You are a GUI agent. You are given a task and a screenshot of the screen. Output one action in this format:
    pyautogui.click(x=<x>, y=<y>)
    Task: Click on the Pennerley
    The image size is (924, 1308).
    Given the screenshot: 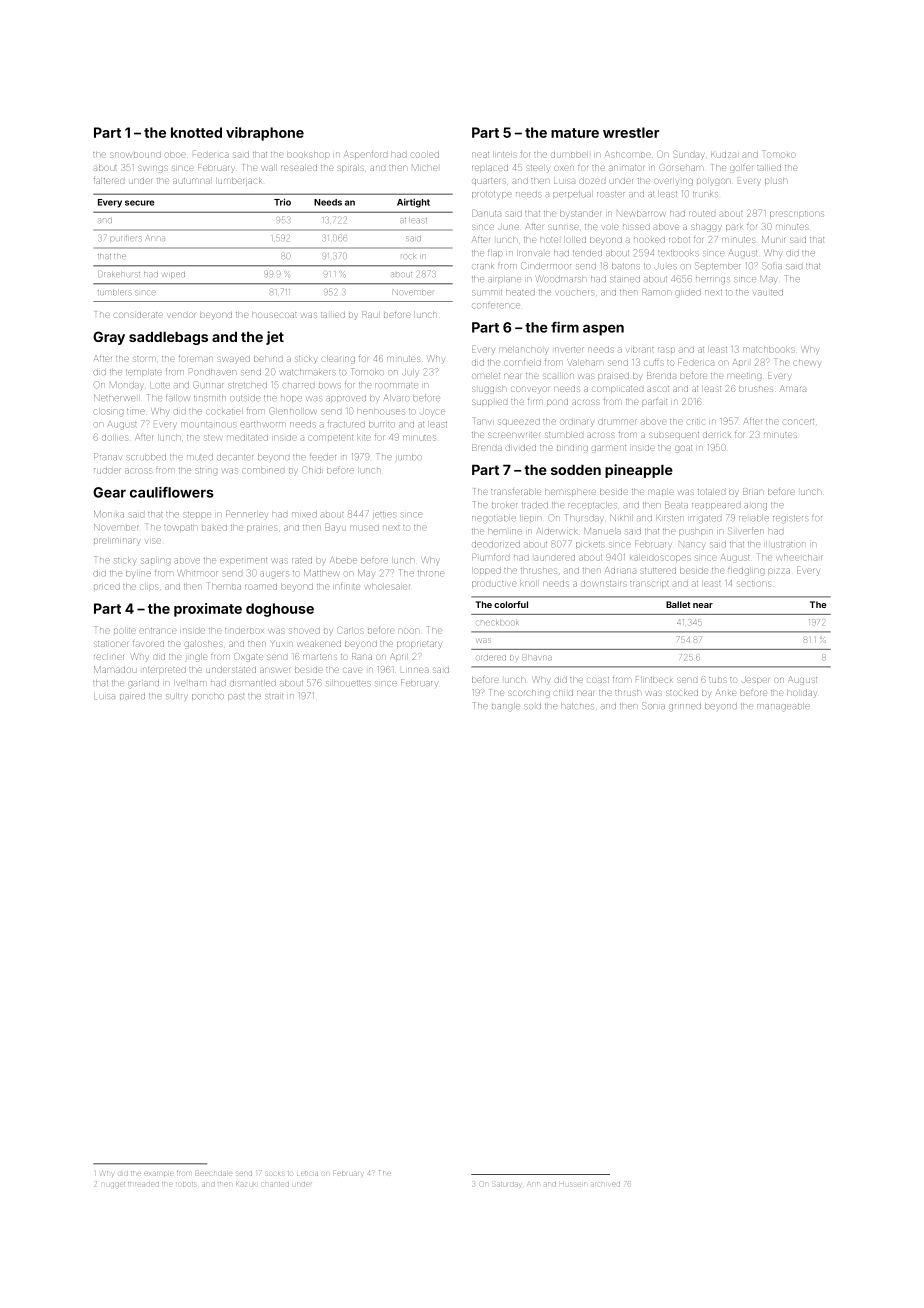 What is the action you would take?
    pyautogui.click(x=246, y=514)
